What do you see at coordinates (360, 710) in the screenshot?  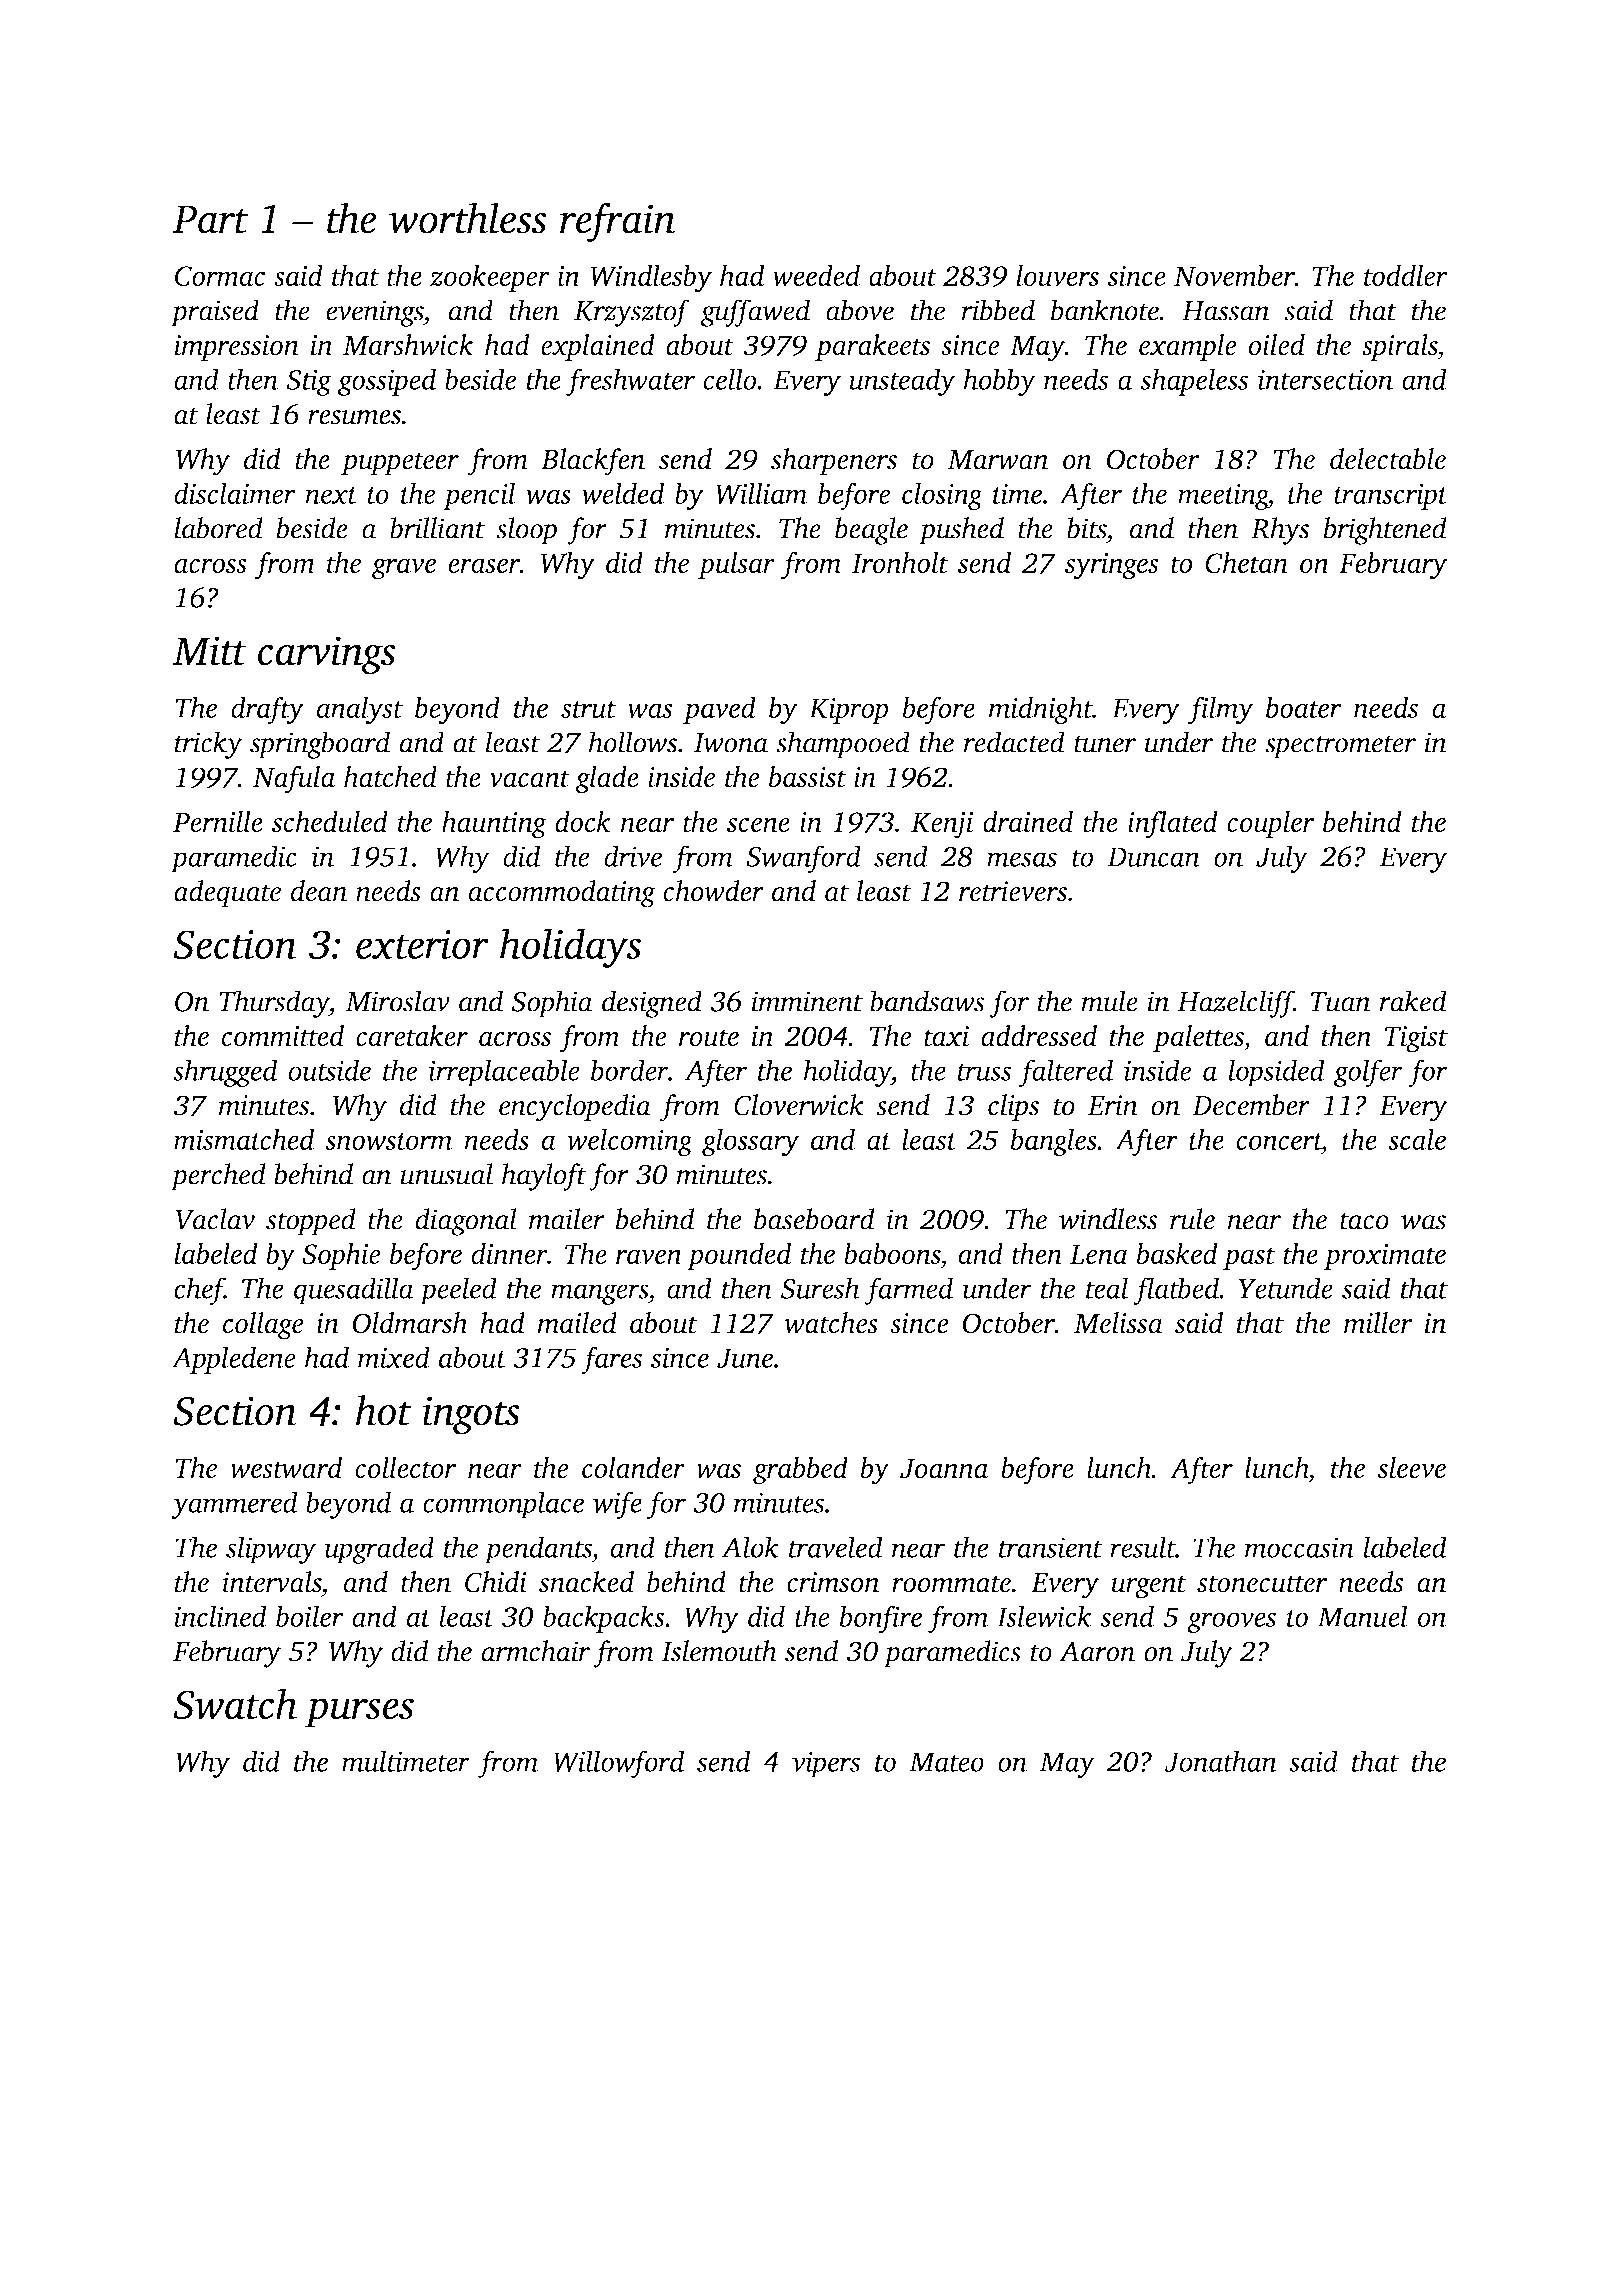 I see `analyst` at bounding box center [360, 710].
